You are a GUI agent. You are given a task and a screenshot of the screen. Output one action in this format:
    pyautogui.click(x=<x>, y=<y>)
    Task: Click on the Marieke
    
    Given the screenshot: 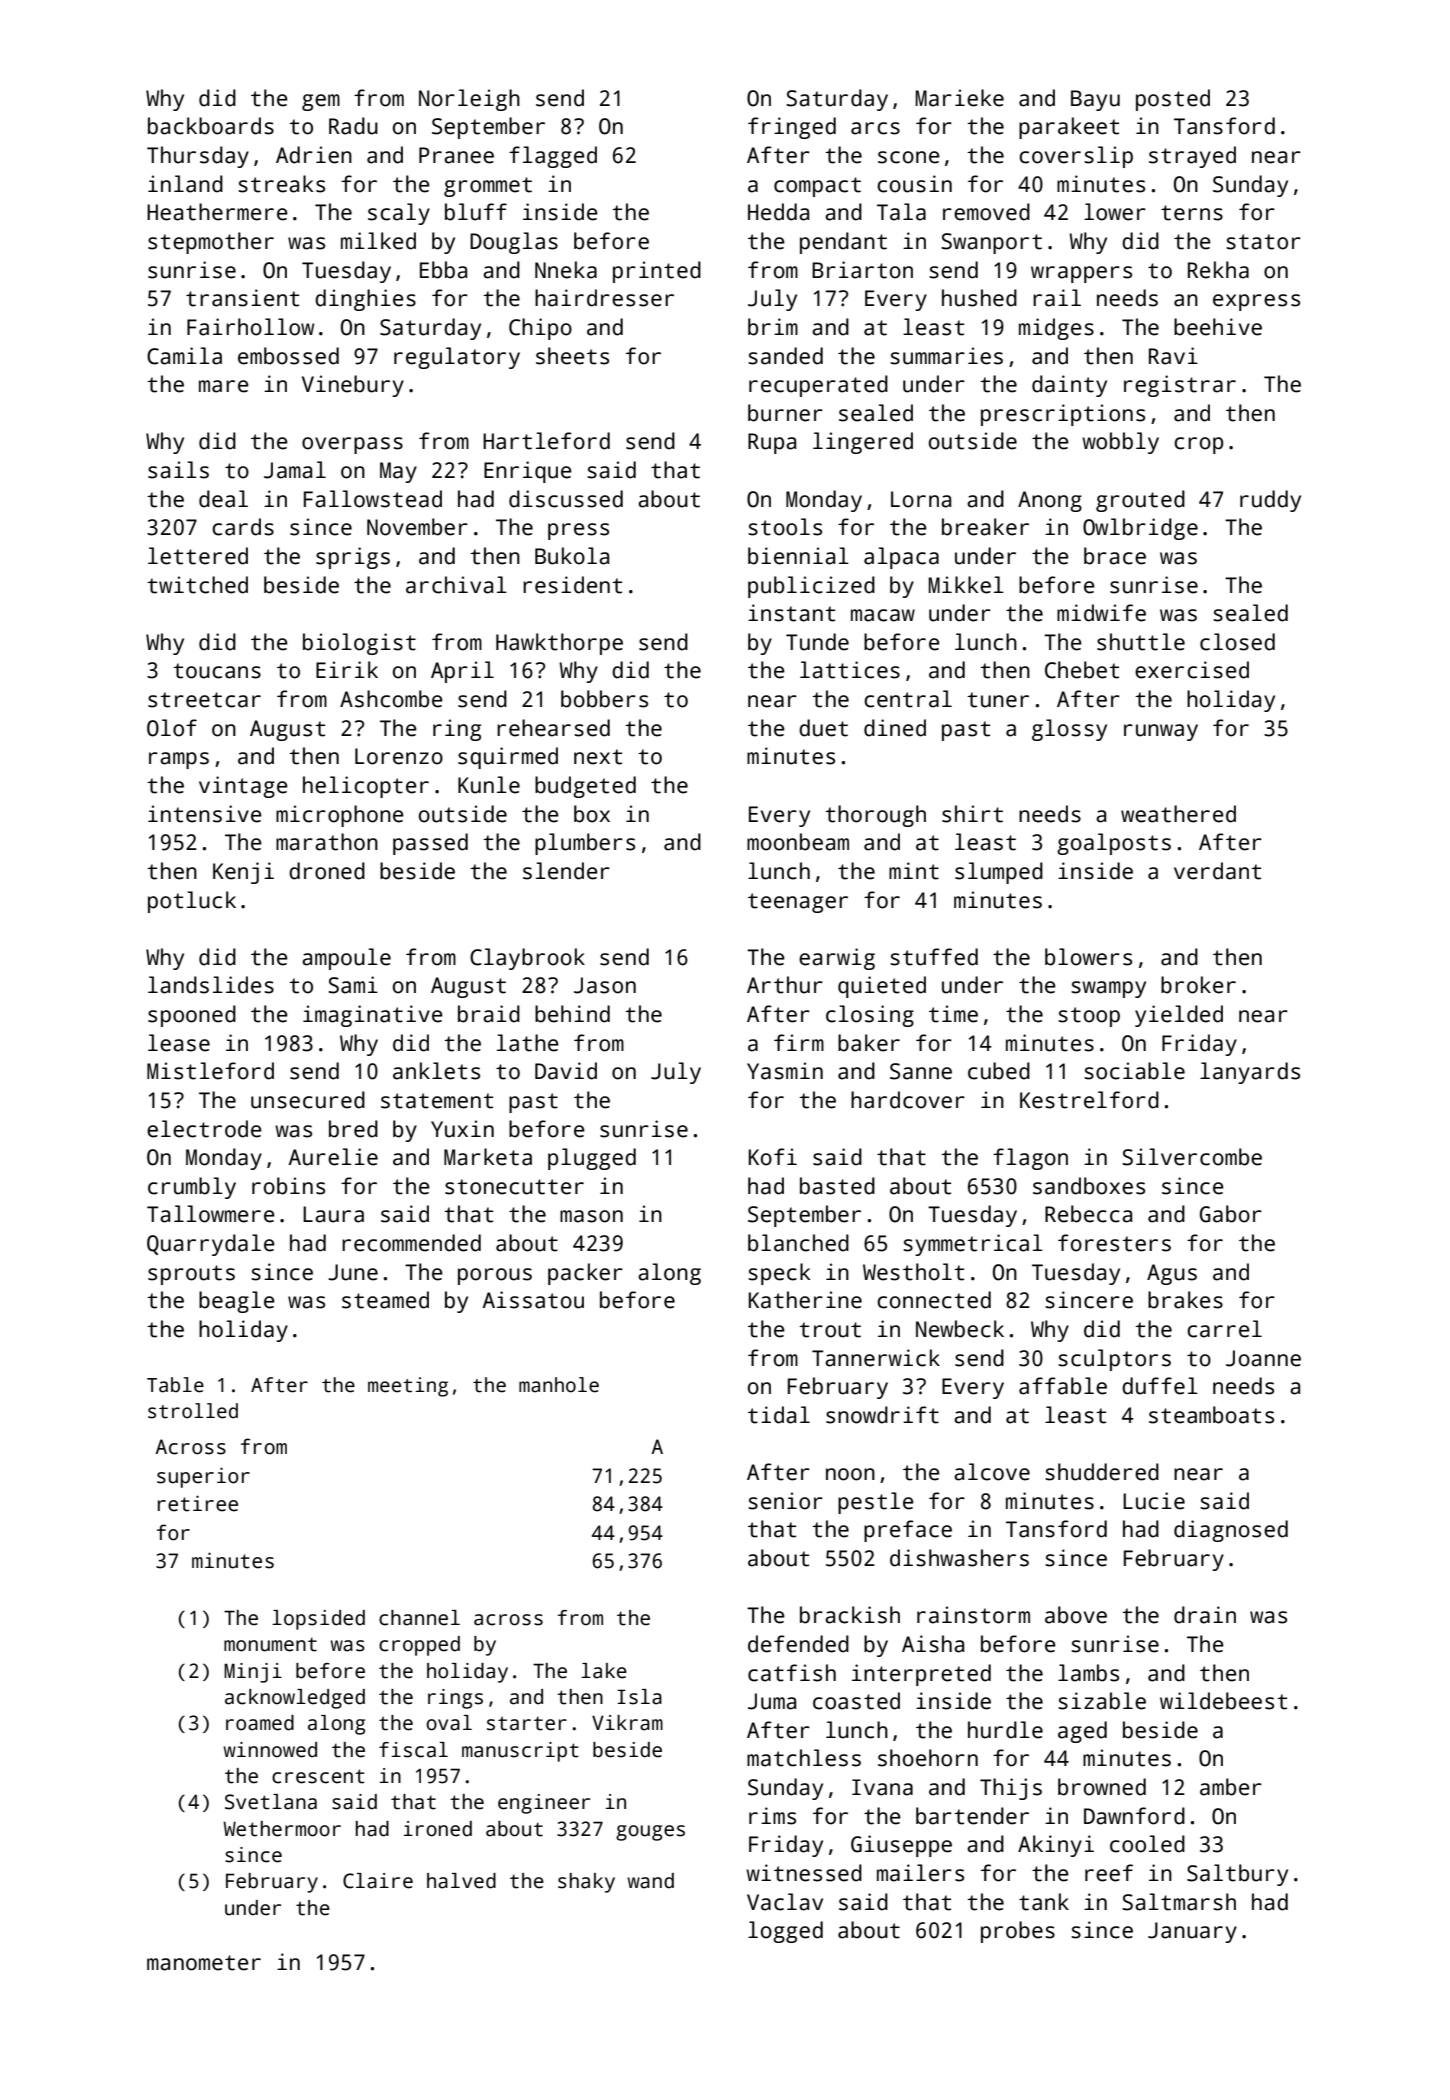 What is the action you would take?
    pyautogui.click(x=960, y=98)
